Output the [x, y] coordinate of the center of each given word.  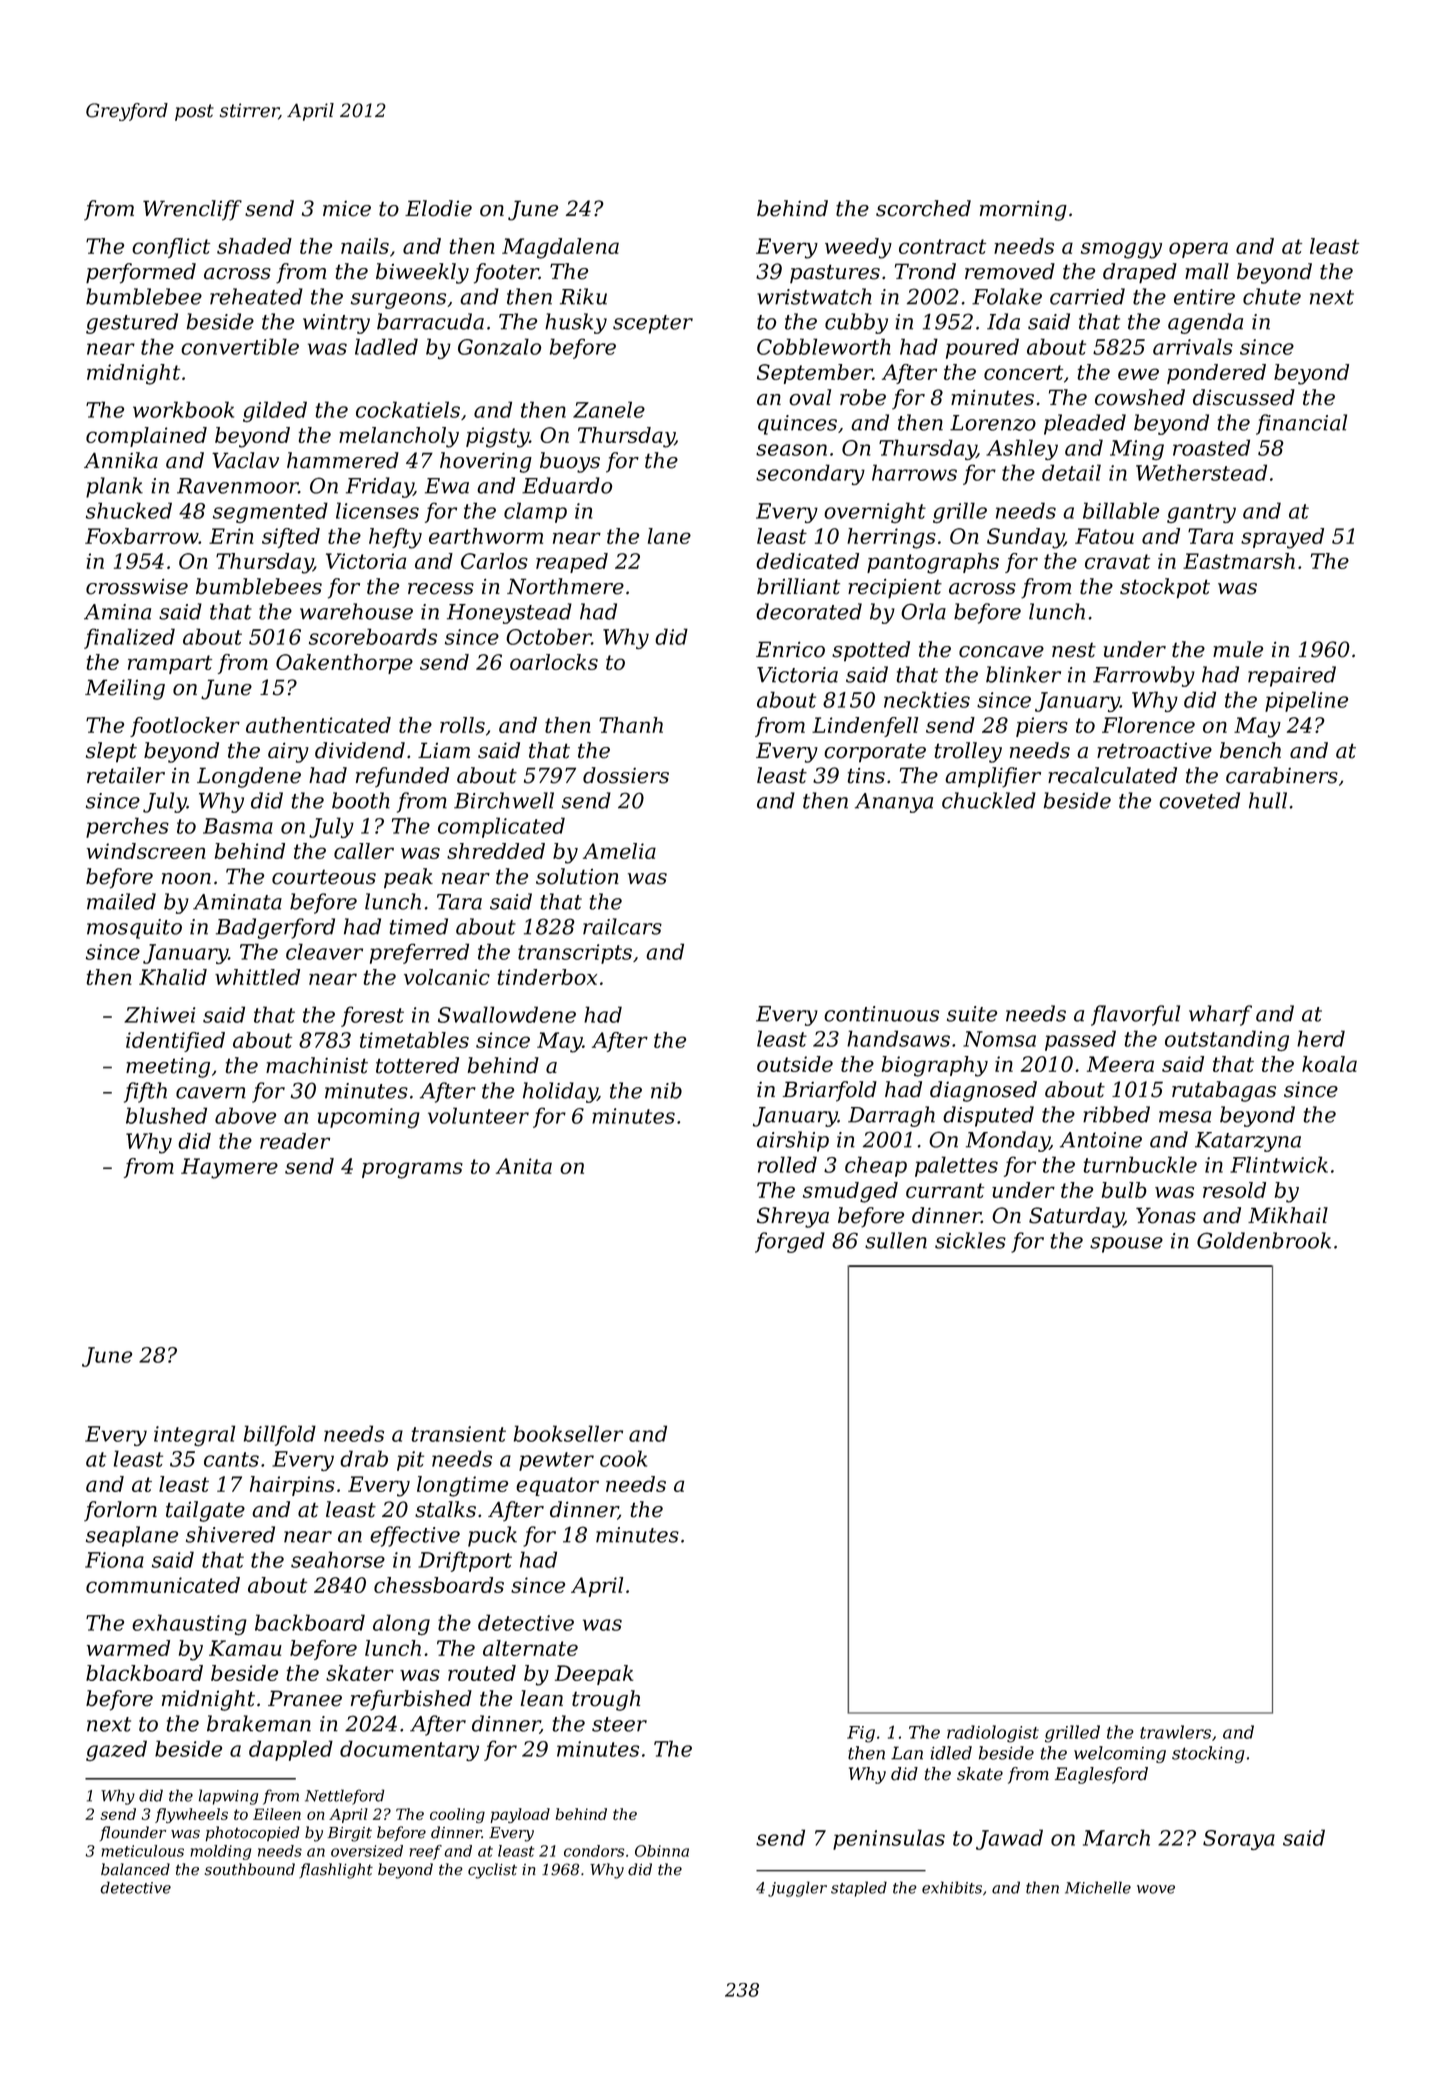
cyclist [492, 1871]
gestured [132, 323]
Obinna [662, 1851]
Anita [524, 1166]
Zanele [609, 409]
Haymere [229, 1168]
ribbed [1116, 1114]
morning [1023, 211]
